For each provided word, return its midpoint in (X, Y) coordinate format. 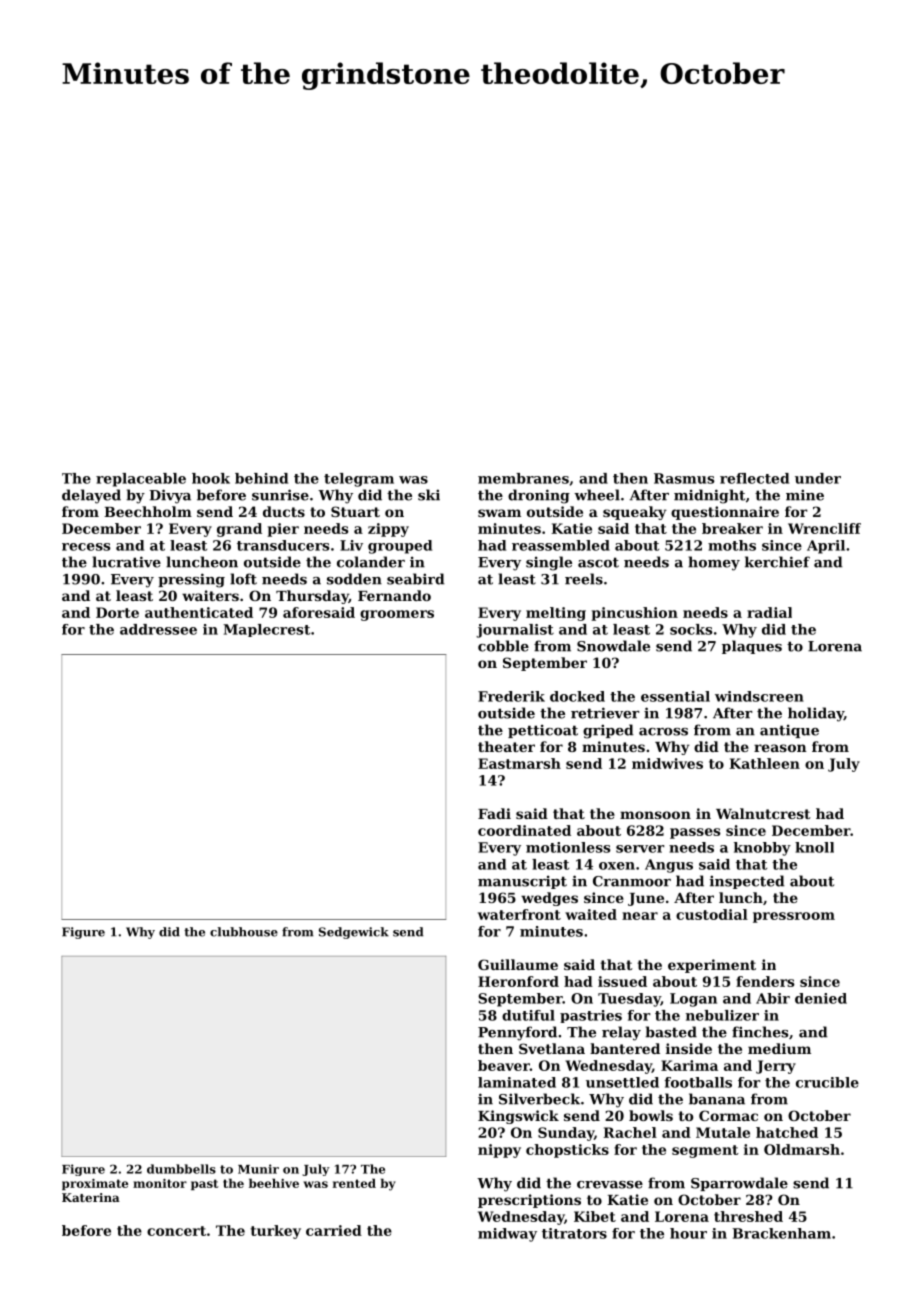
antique (789, 731)
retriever (605, 713)
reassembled (561, 545)
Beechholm (148, 511)
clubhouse (244, 932)
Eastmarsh (519, 763)
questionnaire (725, 513)
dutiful (528, 1015)
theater (506, 746)
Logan (693, 1000)
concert (176, 1231)
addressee (158, 629)
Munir (258, 1169)
